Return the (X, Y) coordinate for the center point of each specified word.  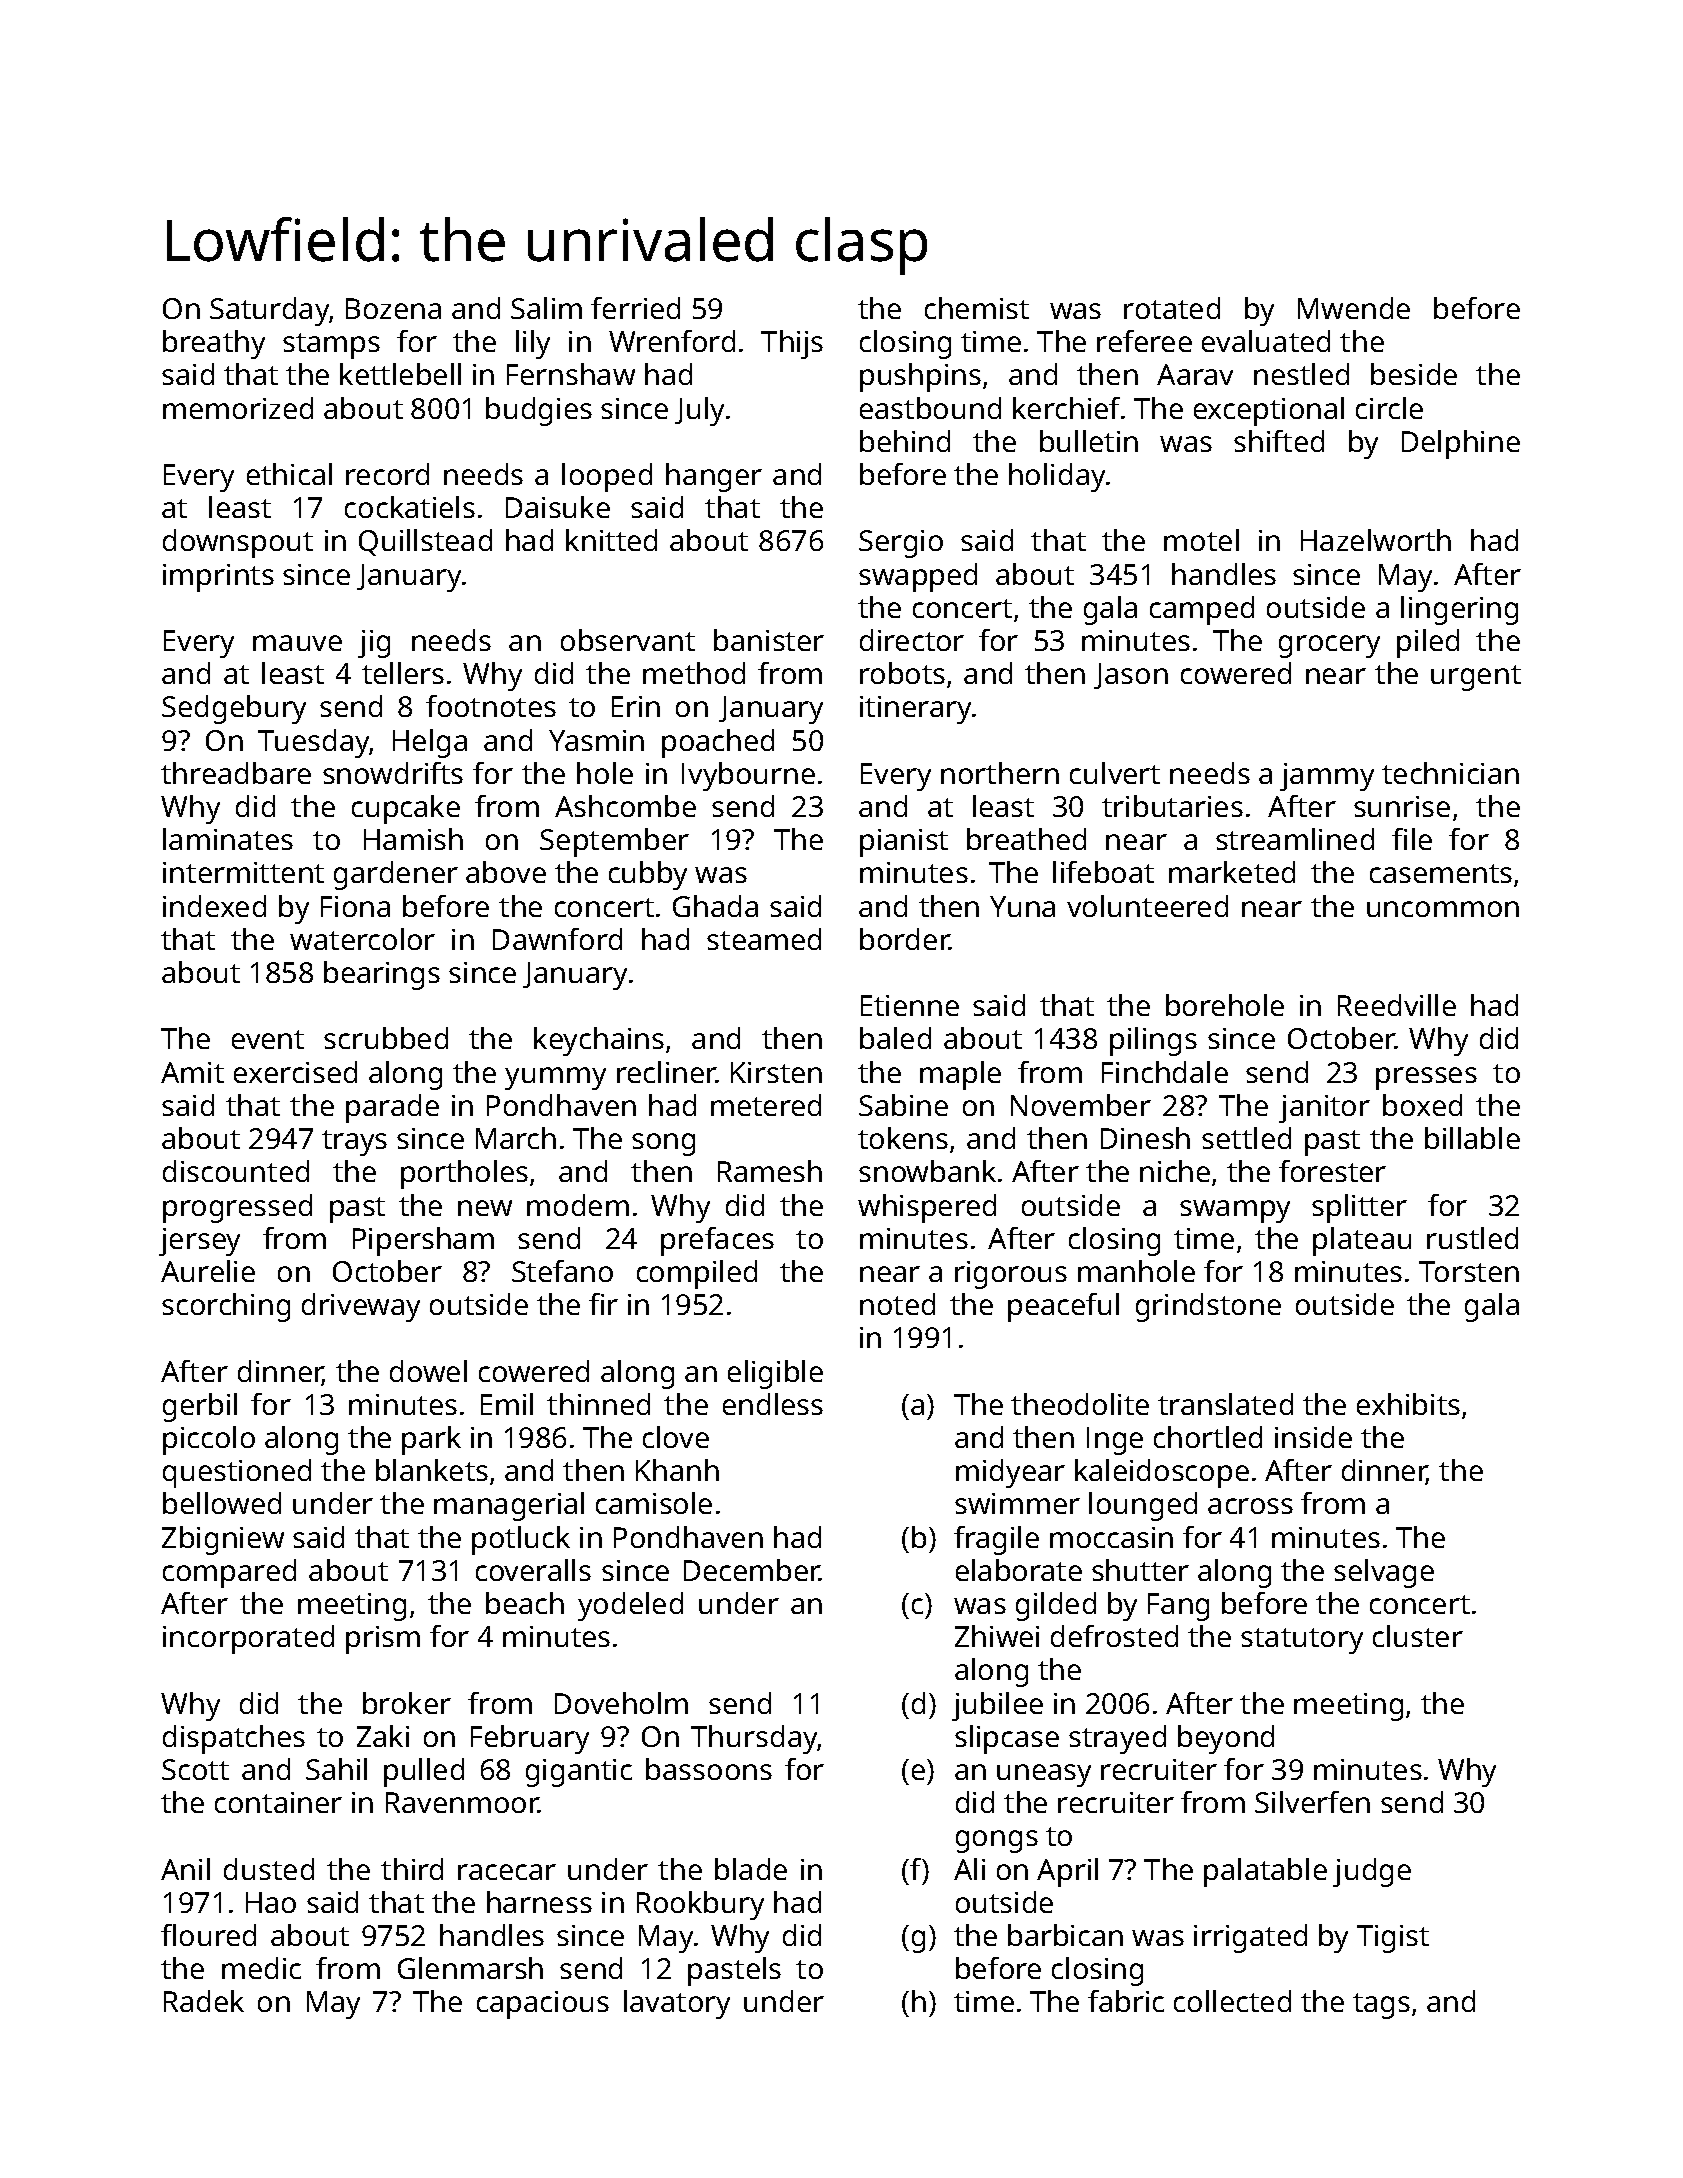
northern (1000, 773)
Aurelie (208, 1271)
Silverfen (1312, 1802)
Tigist (1393, 1939)
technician (1450, 773)
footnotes (491, 706)
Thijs (792, 344)
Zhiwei (997, 1636)
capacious (543, 2005)
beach (525, 1603)
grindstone (1208, 1307)
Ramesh (770, 1171)
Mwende (1354, 308)
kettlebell (400, 374)
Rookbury (700, 1905)
